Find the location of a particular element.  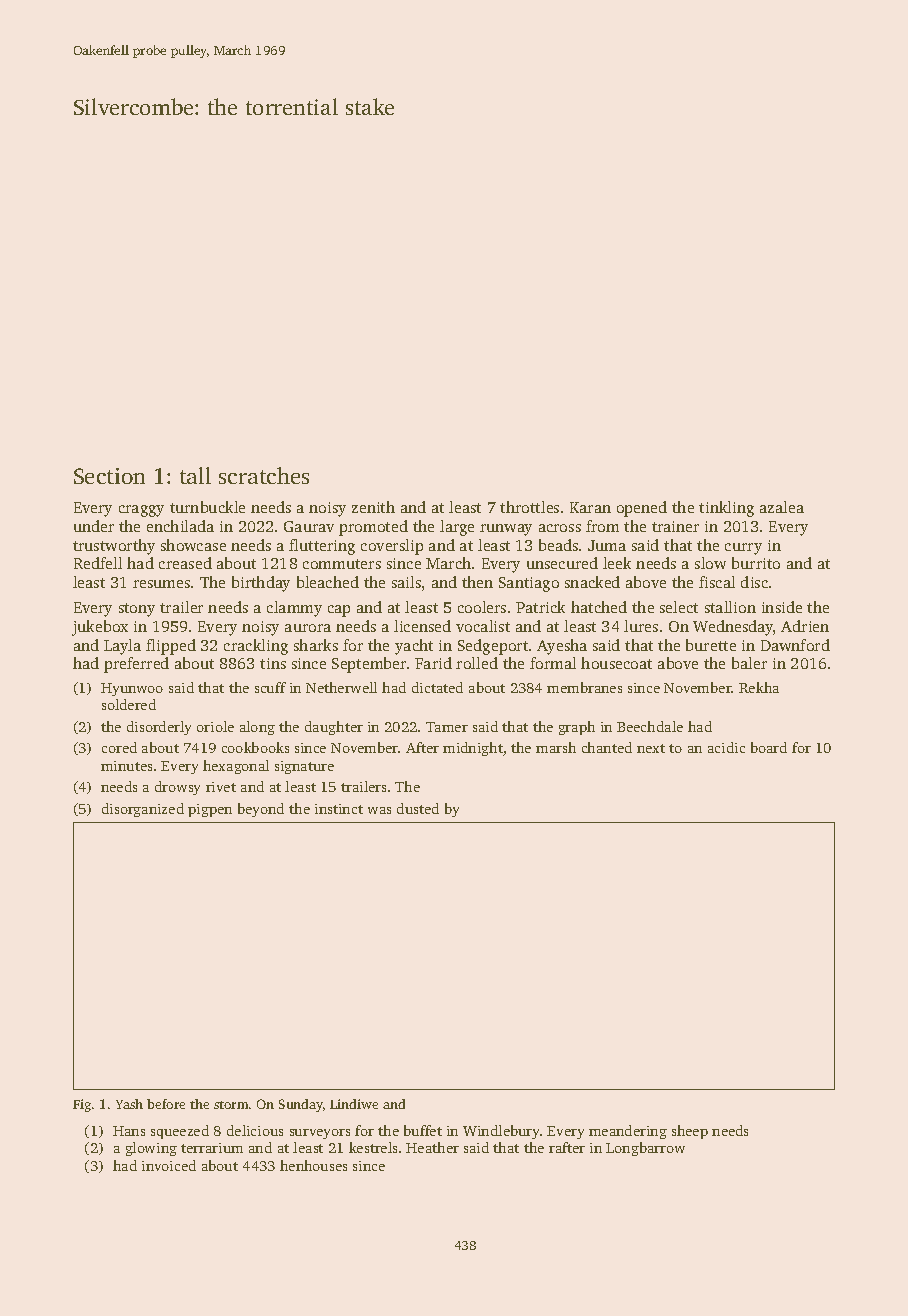

board is located at coordinates (769, 747).
